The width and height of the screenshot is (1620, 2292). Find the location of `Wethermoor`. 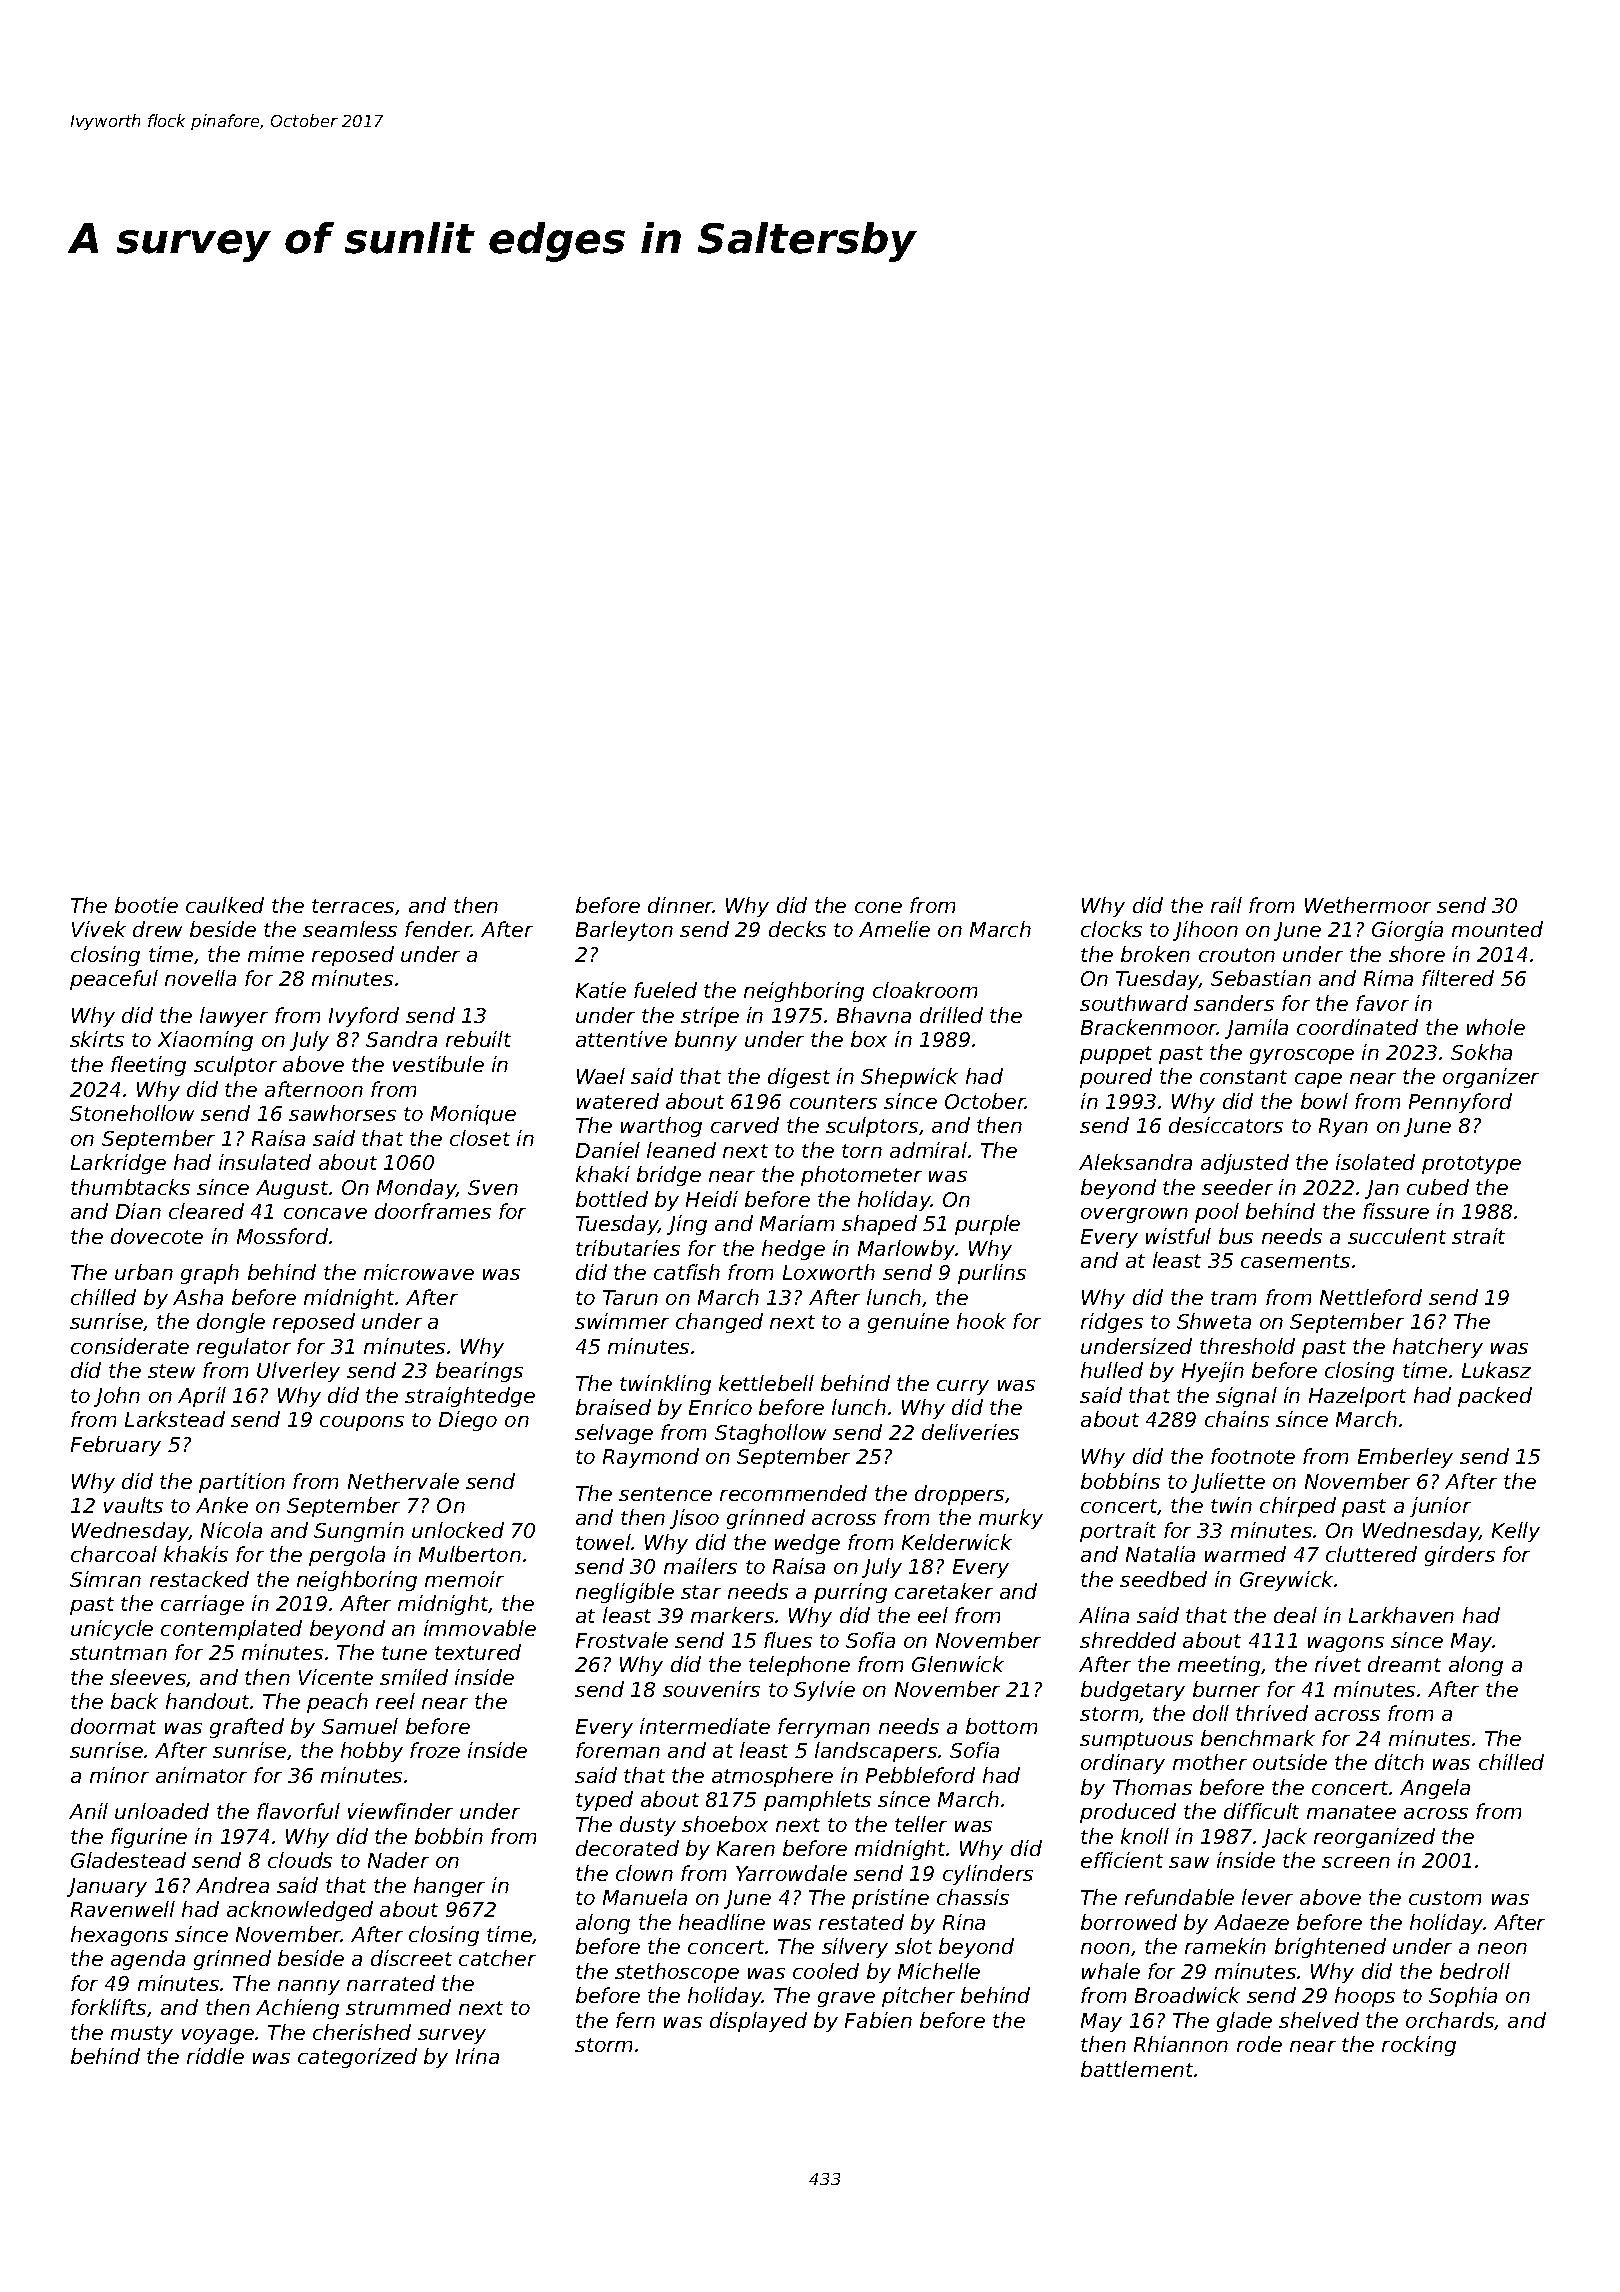

Wethermoor is located at coordinates (1368, 905).
